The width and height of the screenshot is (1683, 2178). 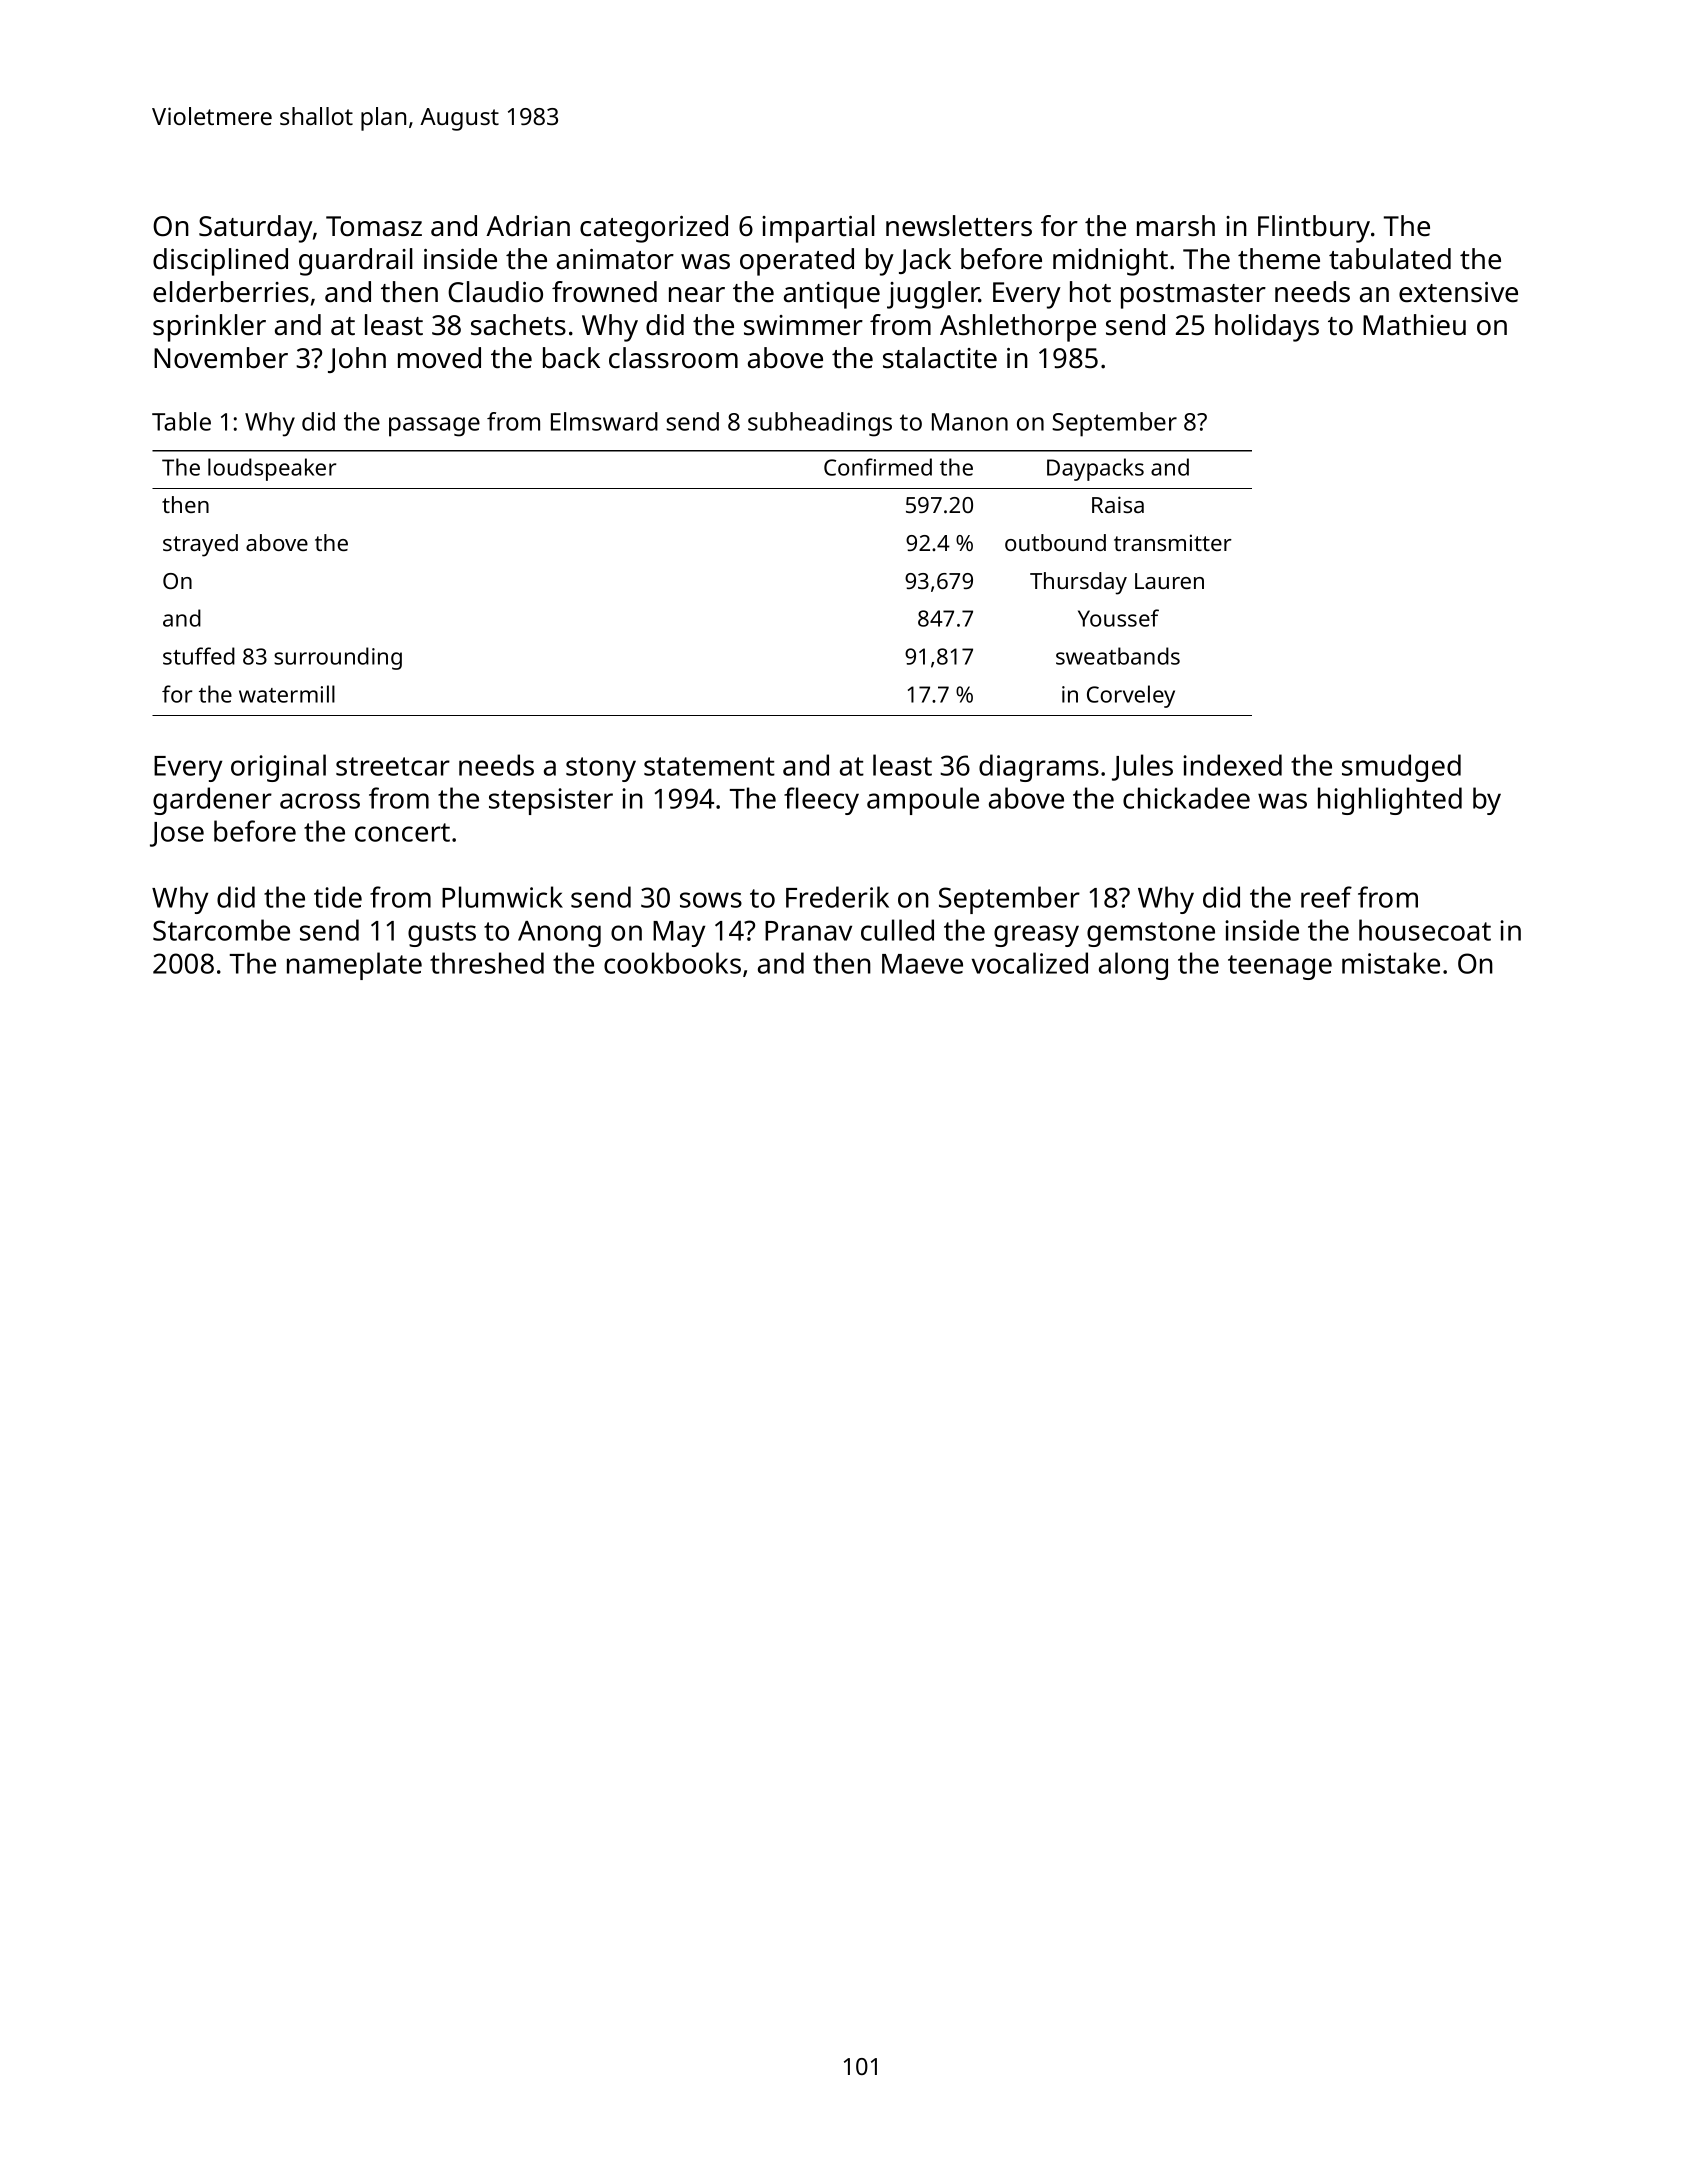 What do you see at coordinates (1078, 583) in the screenshot?
I see `Thursday` at bounding box center [1078, 583].
